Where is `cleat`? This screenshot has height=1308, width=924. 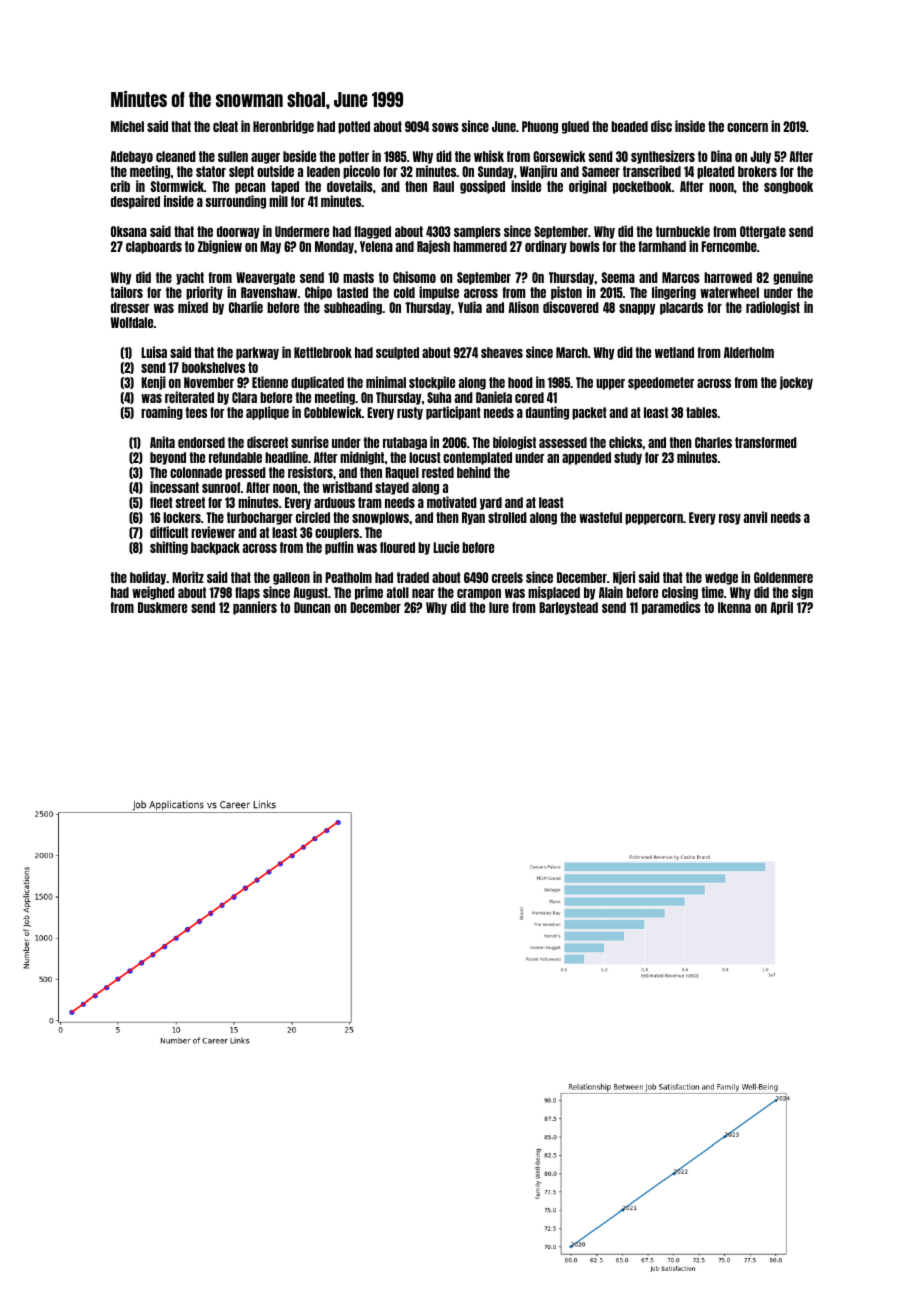
cleat is located at coordinates (225, 126).
